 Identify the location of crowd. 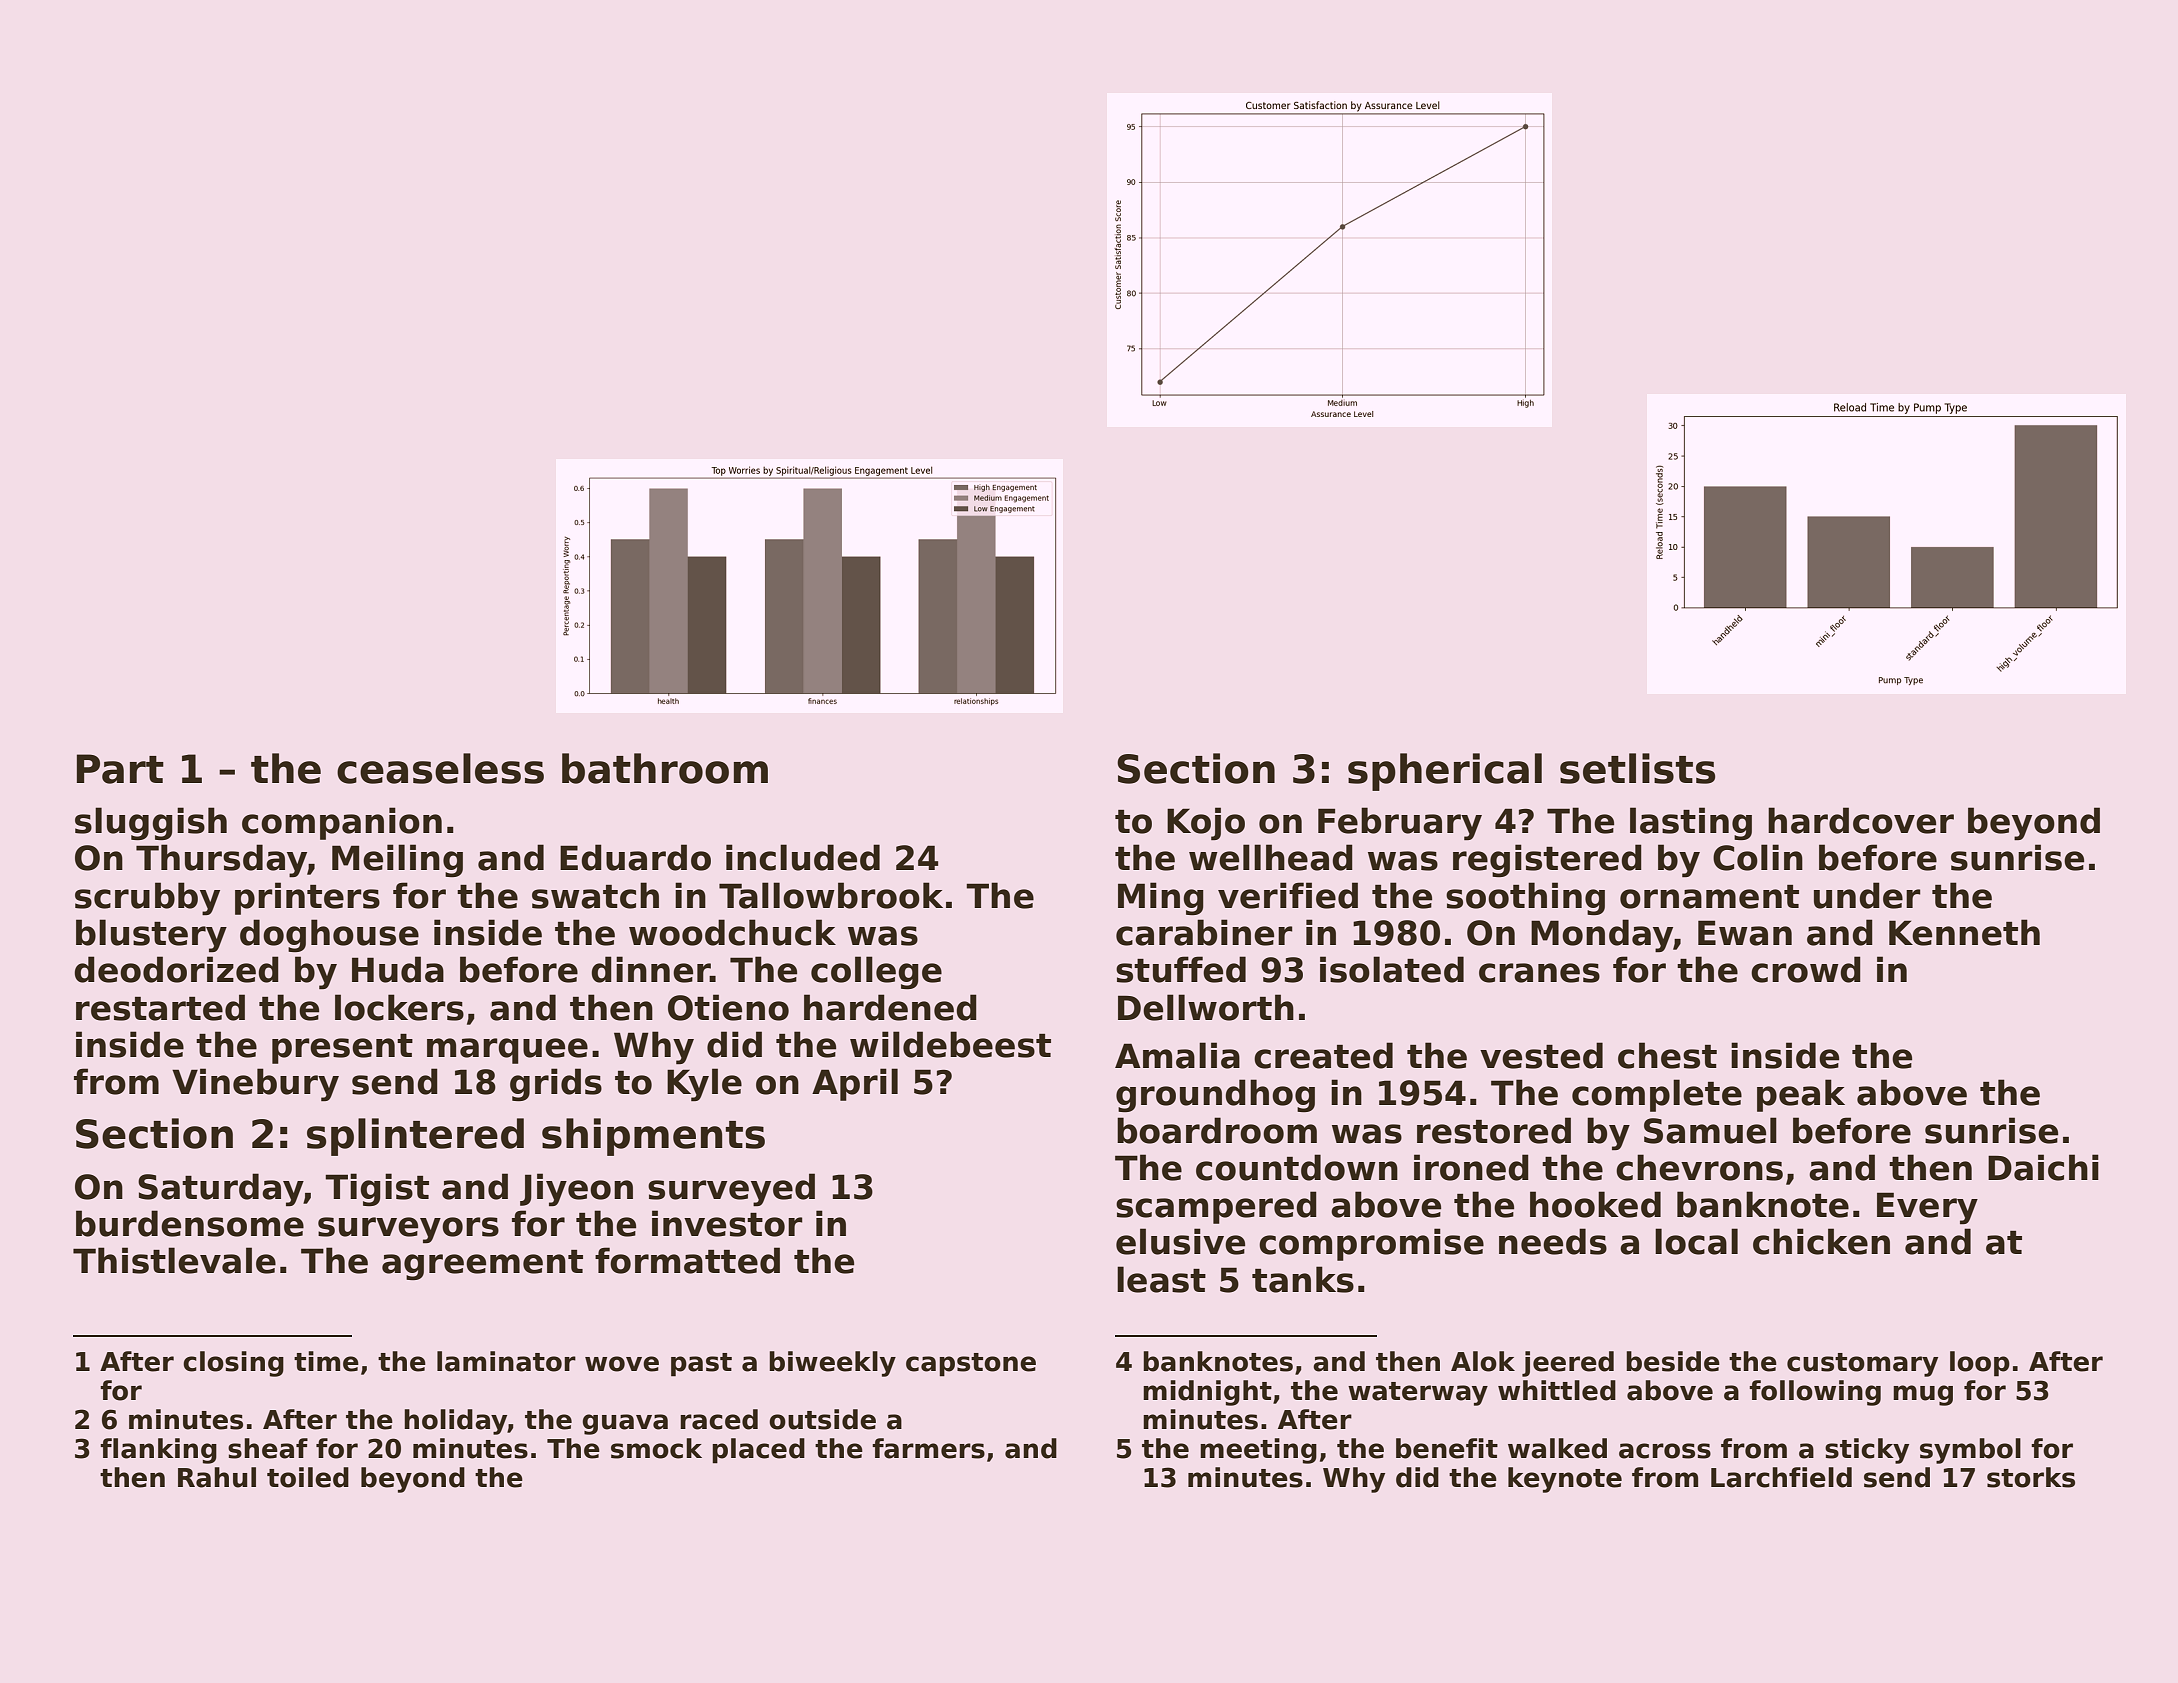
(1806, 969).
